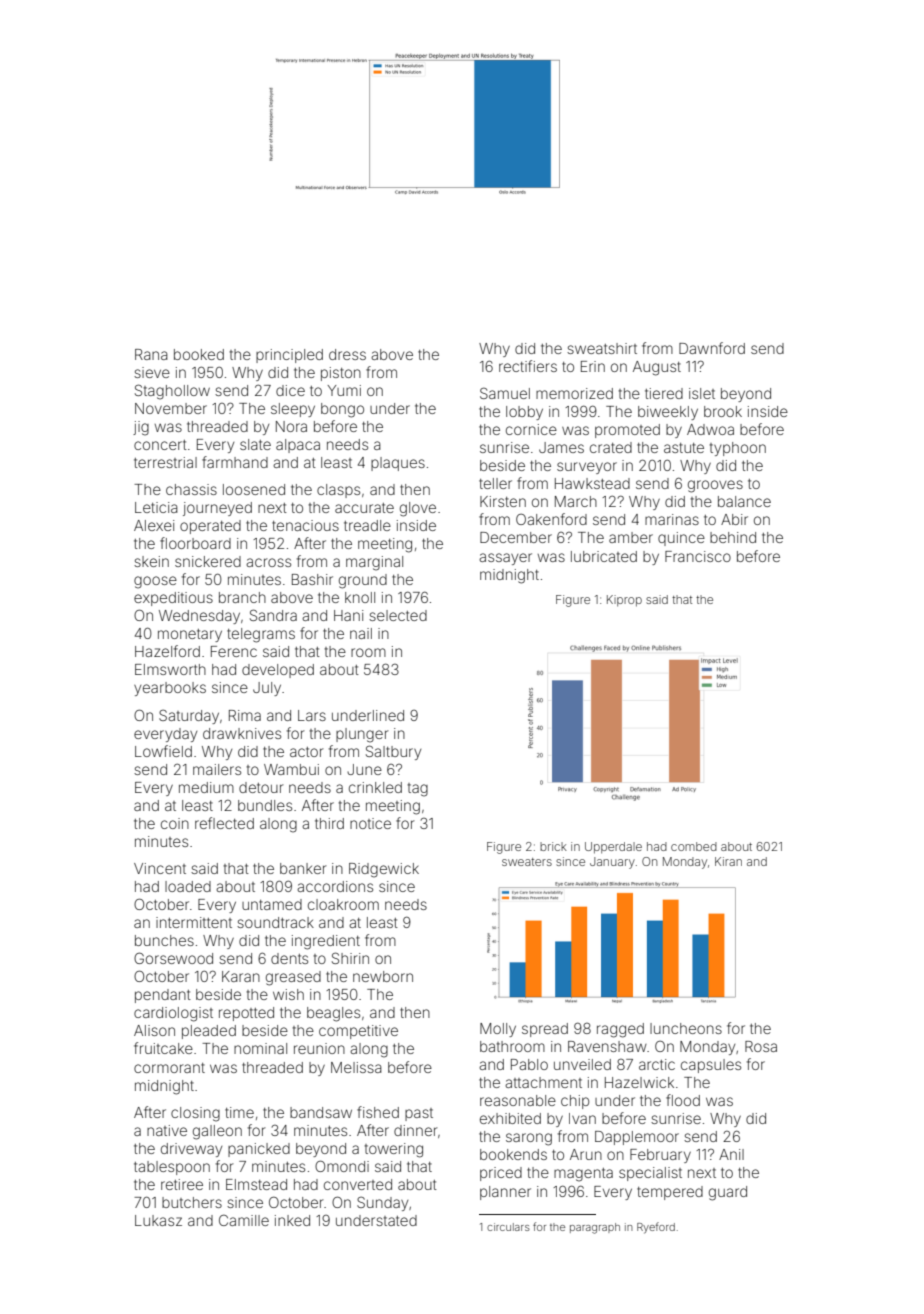  Describe the element at coordinates (528, 366) in the screenshot. I see `rectifiers` at that location.
